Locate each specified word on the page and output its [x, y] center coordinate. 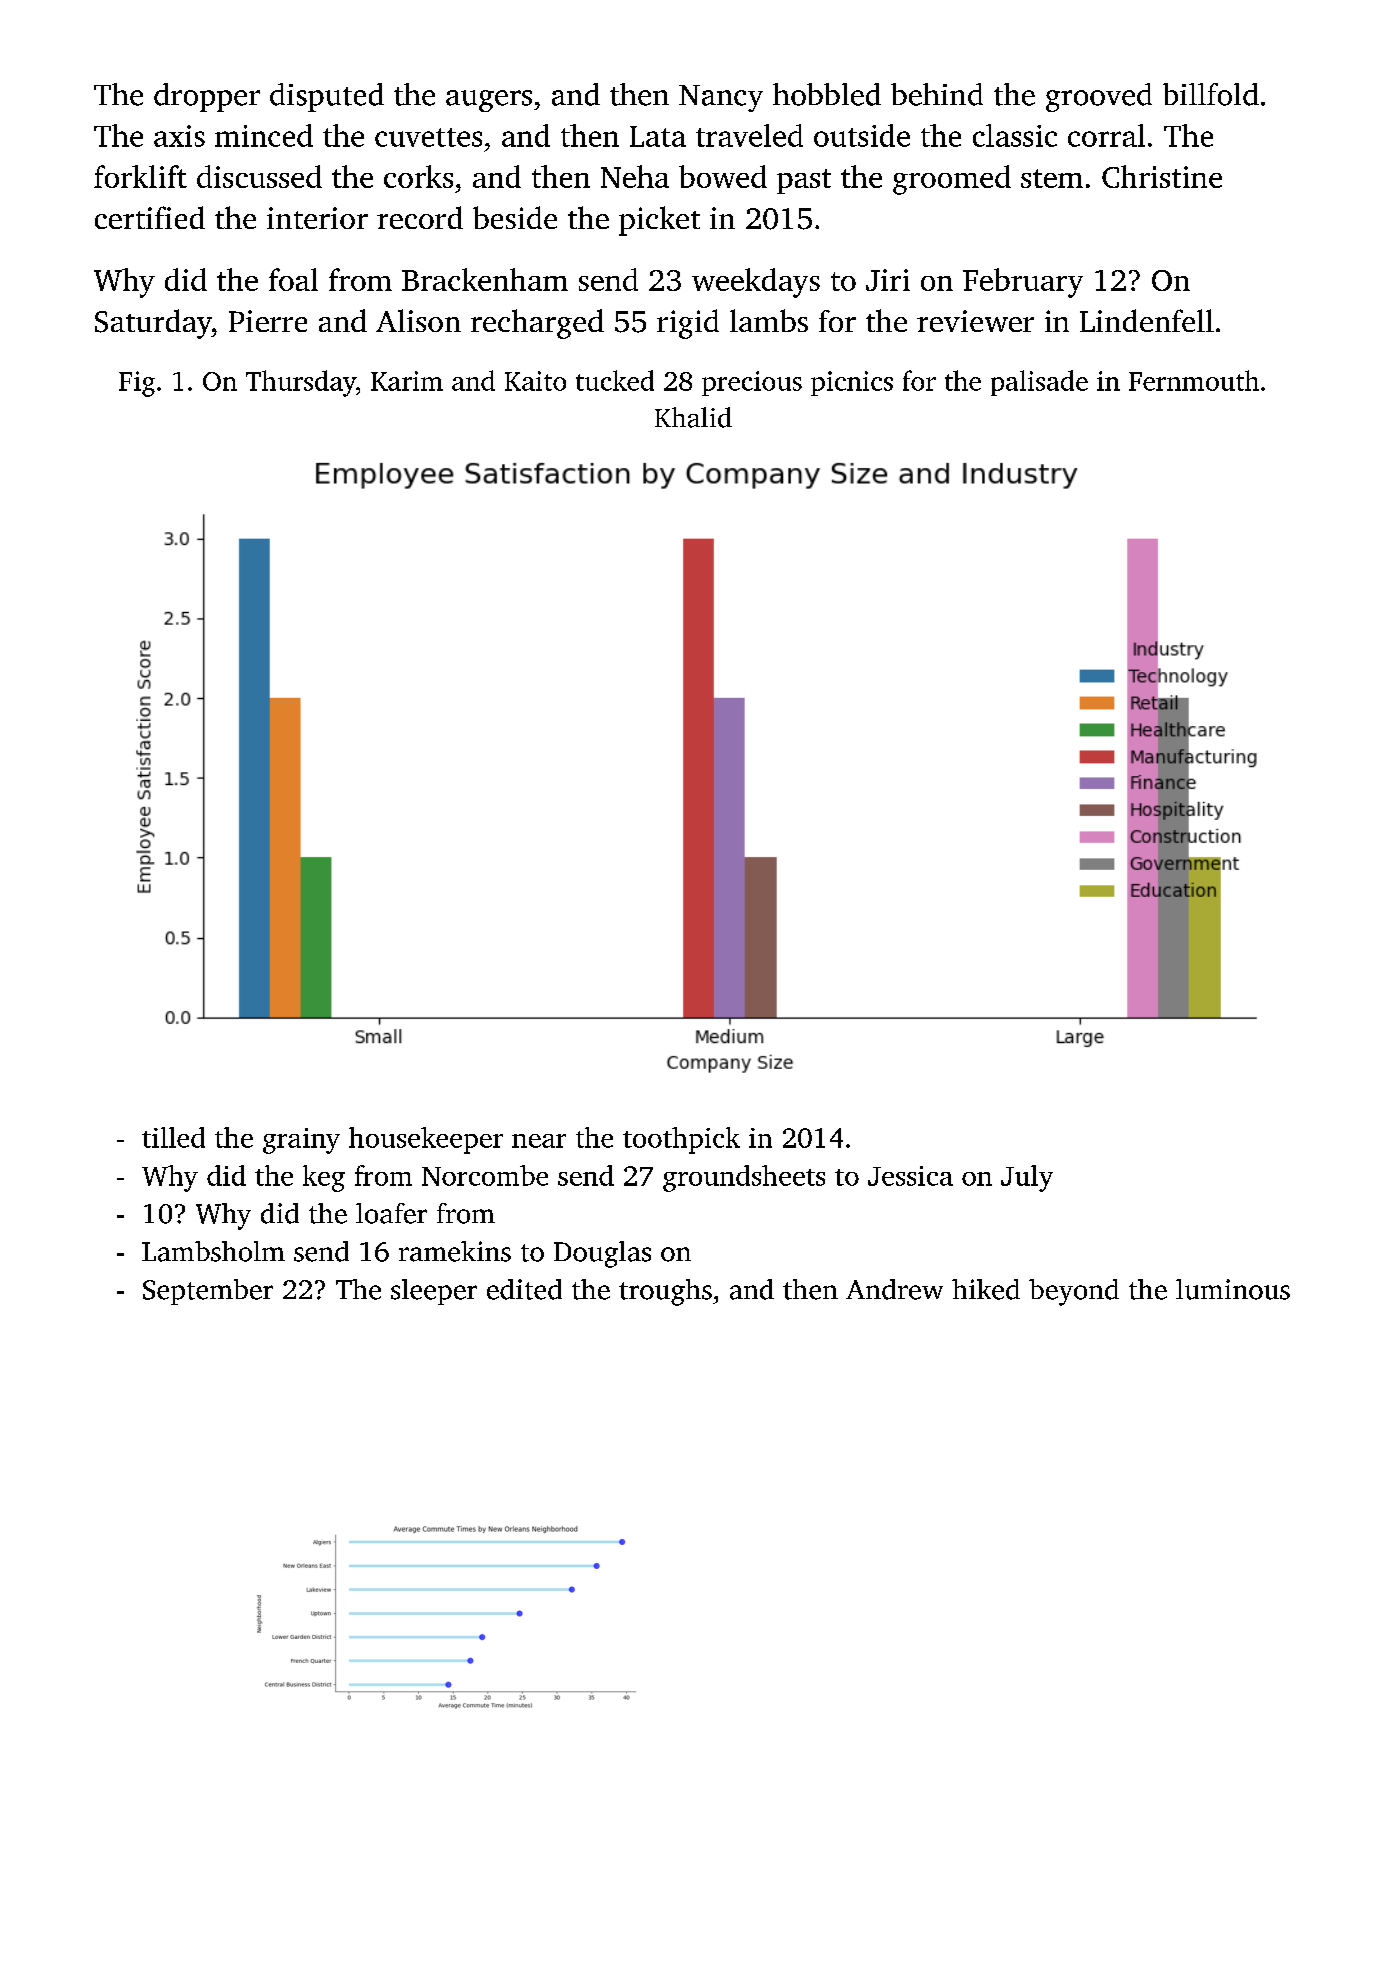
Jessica [910, 1176]
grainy [301, 1141]
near [539, 1141]
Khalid [693, 417]
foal [293, 279]
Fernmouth [1194, 380]
